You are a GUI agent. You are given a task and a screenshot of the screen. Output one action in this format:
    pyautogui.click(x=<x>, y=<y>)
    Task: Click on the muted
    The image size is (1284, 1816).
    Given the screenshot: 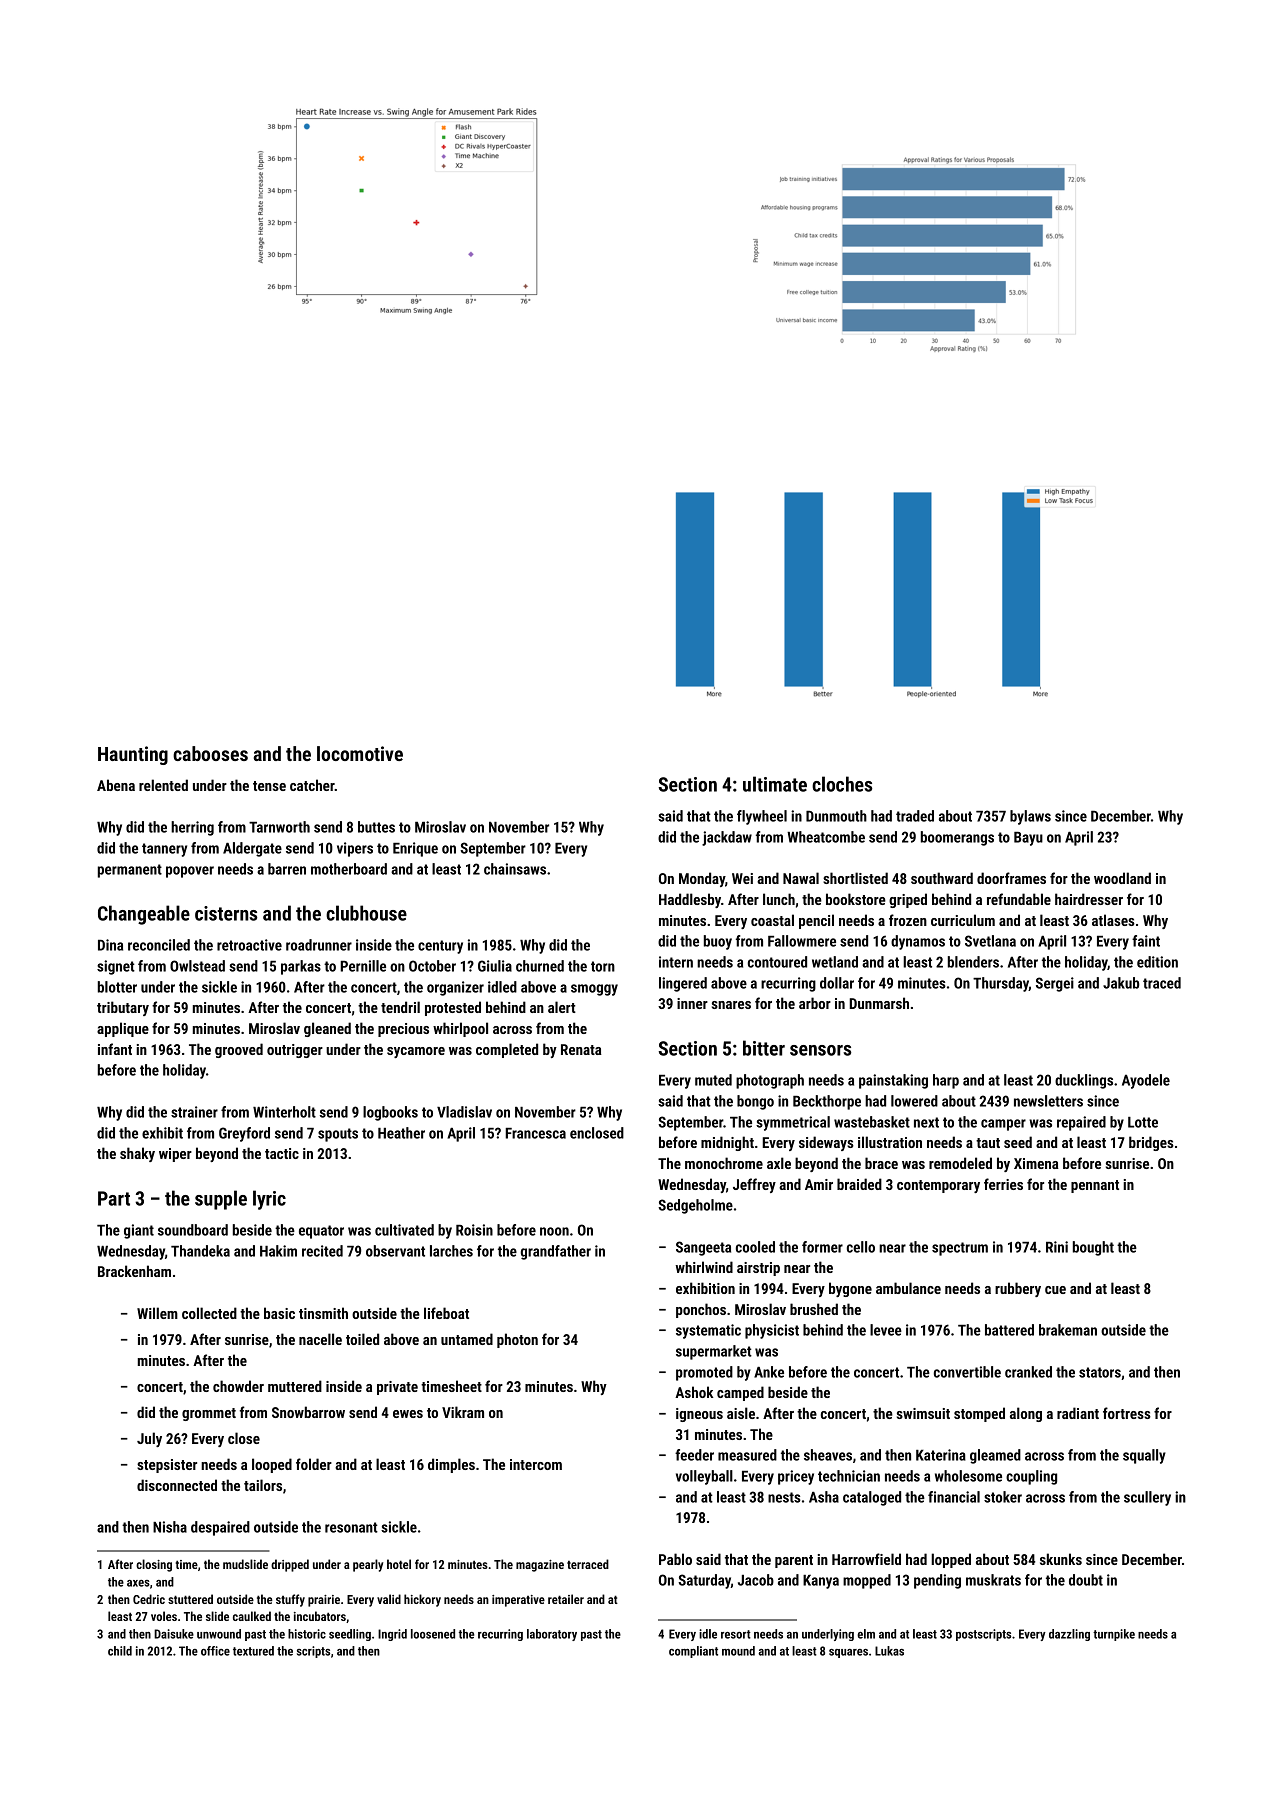 What is the action you would take?
    pyautogui.click(x=713, y=1080)
